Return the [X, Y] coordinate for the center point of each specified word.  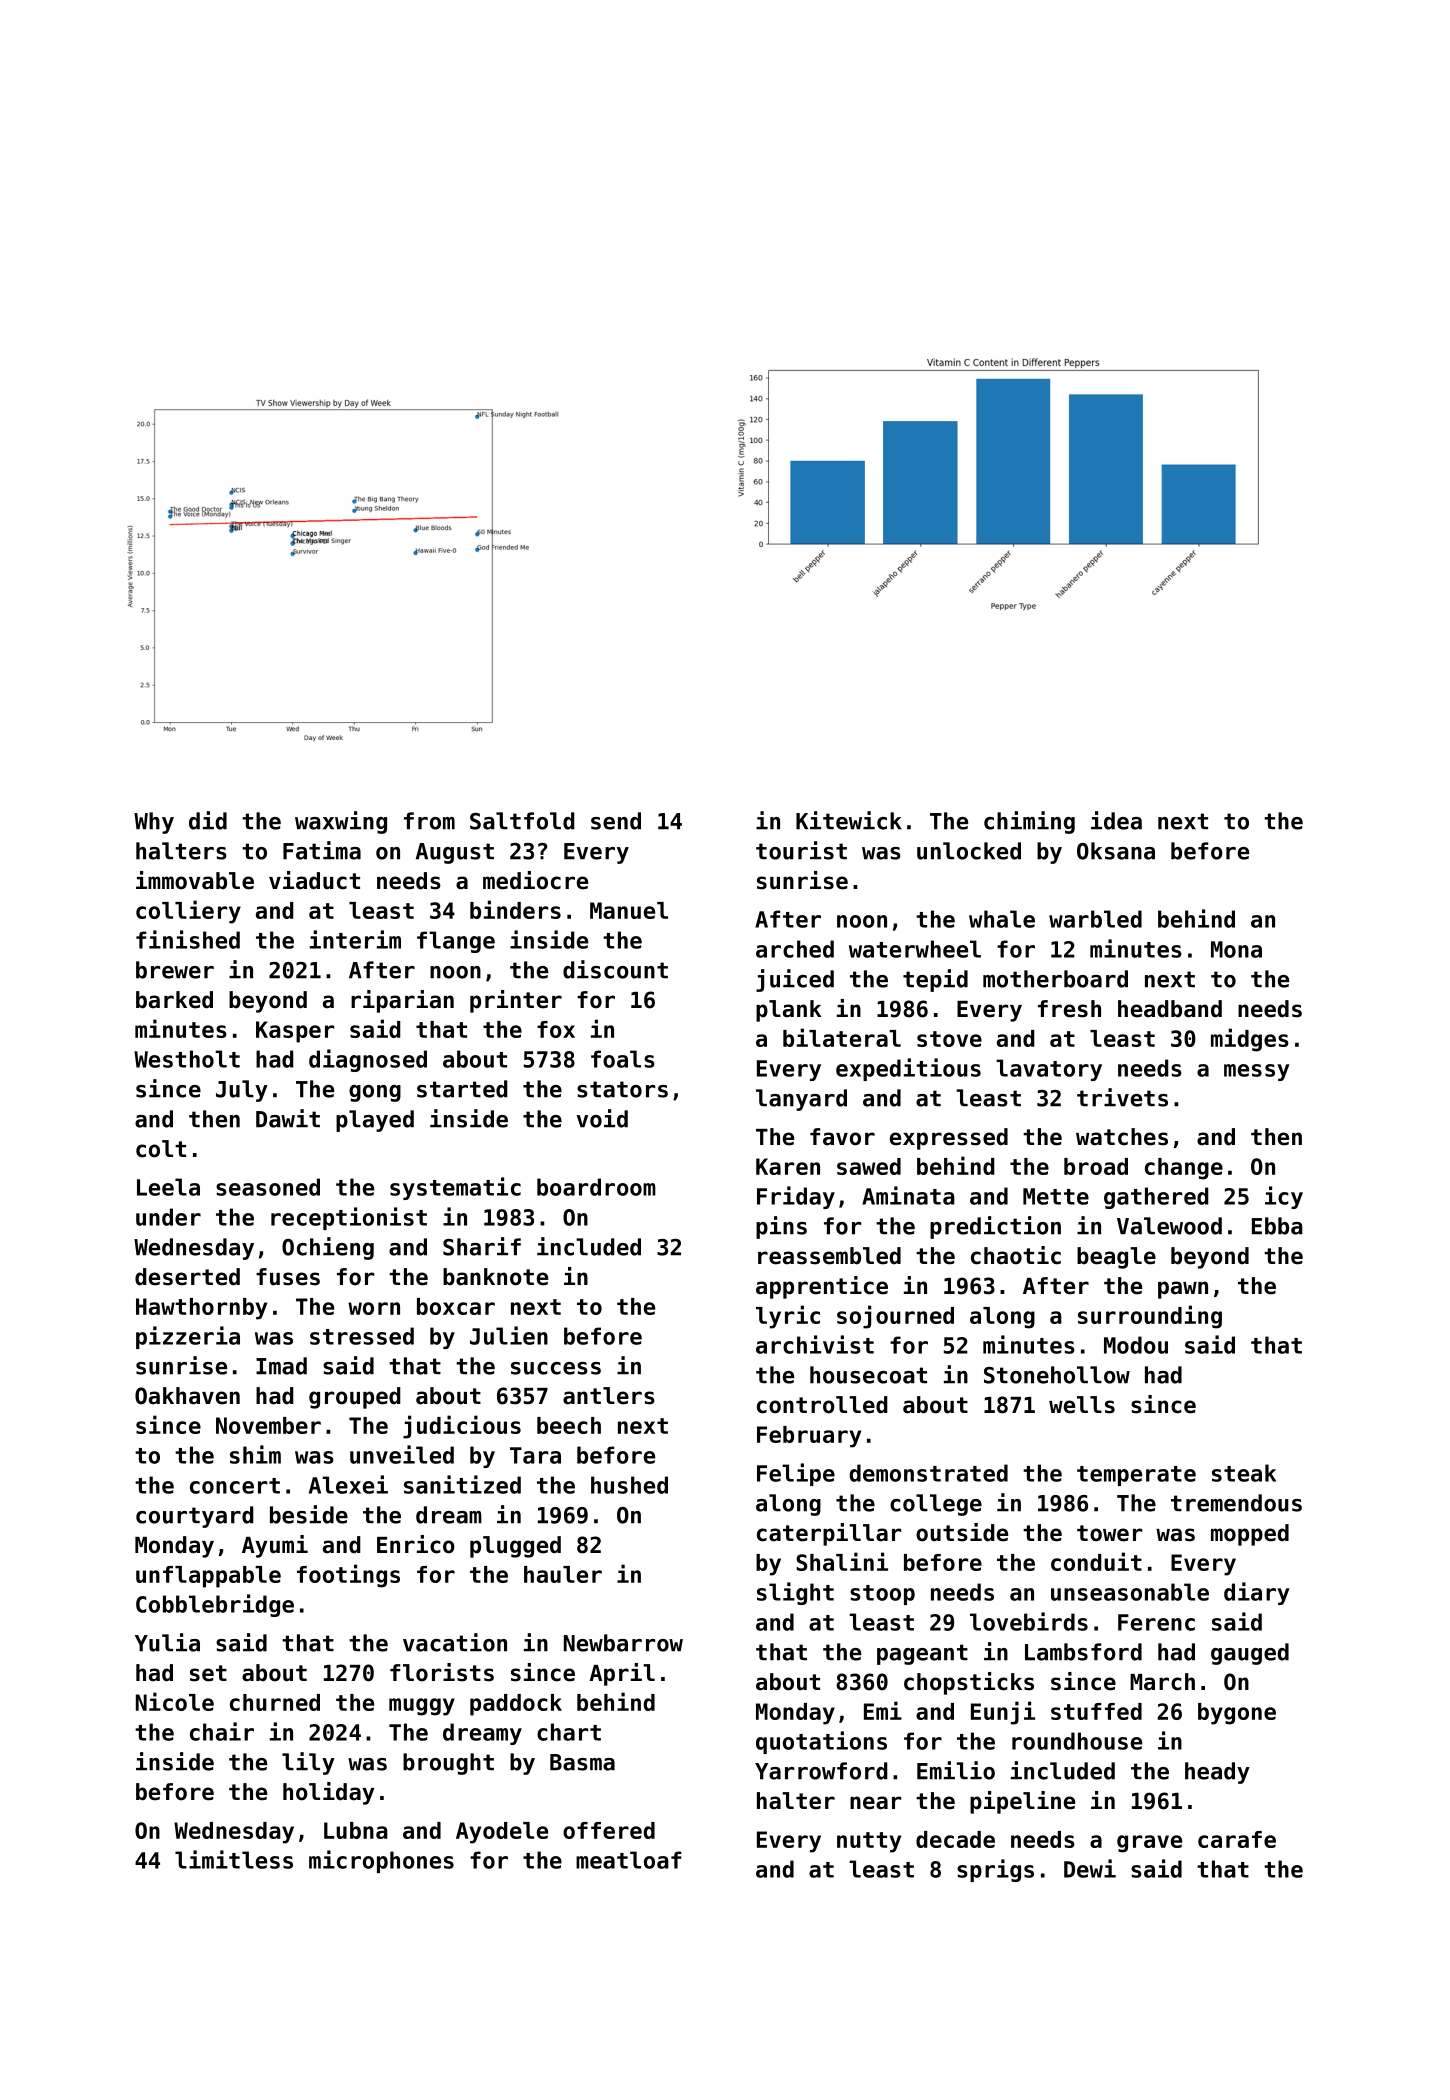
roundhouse [1077, 1741]
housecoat [868, 1375]
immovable [195, 880]
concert [235, 1486]
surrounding [1150, 1317]
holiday [329, 1793]
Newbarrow [623, 1643]
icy [1284, 1197]
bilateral [842, 1037]
